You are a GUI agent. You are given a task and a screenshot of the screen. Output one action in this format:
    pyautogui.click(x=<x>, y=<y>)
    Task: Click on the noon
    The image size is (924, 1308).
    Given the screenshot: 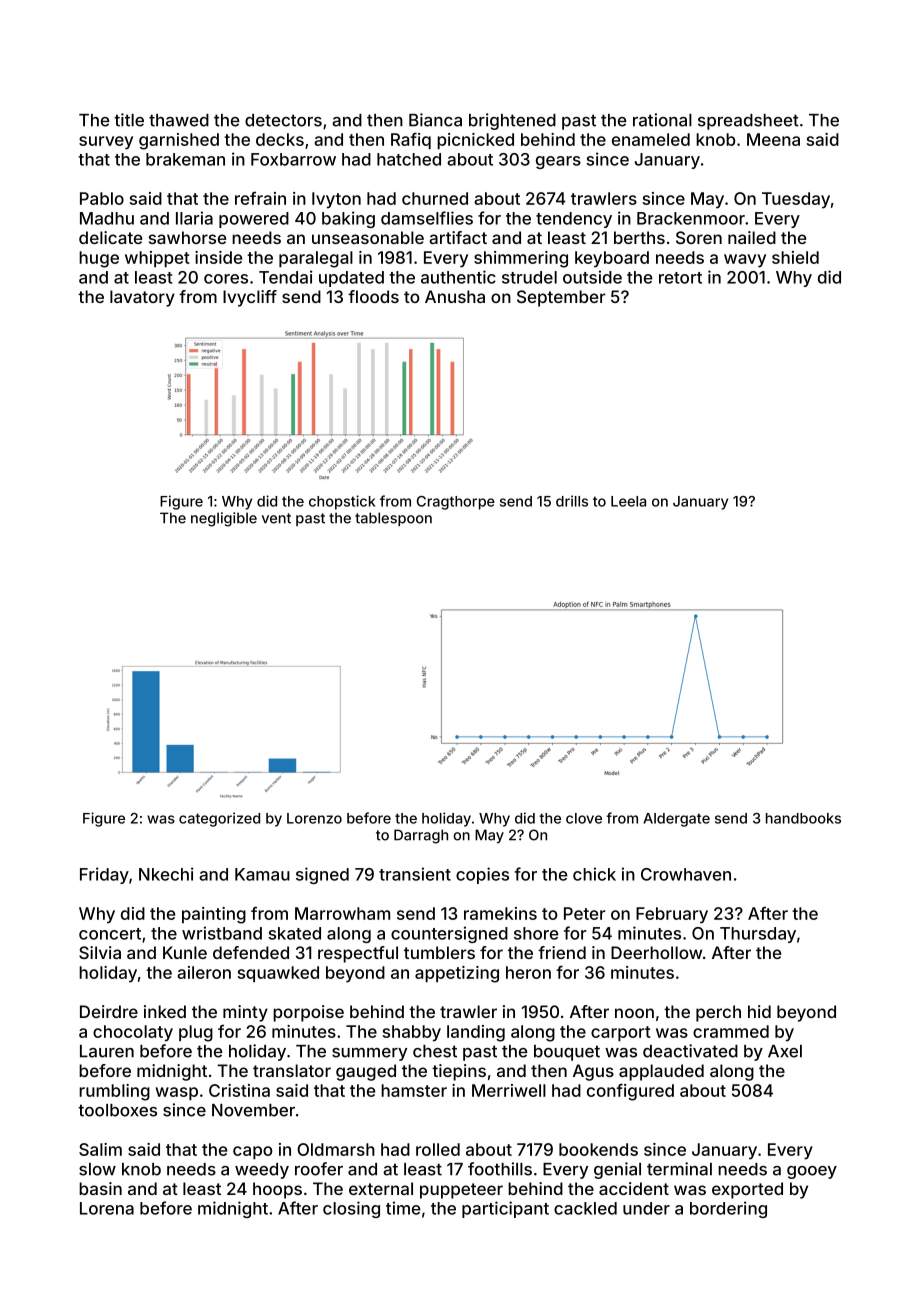 What is the action you would take?
    pyautogui.click(x=634, y=1013)
